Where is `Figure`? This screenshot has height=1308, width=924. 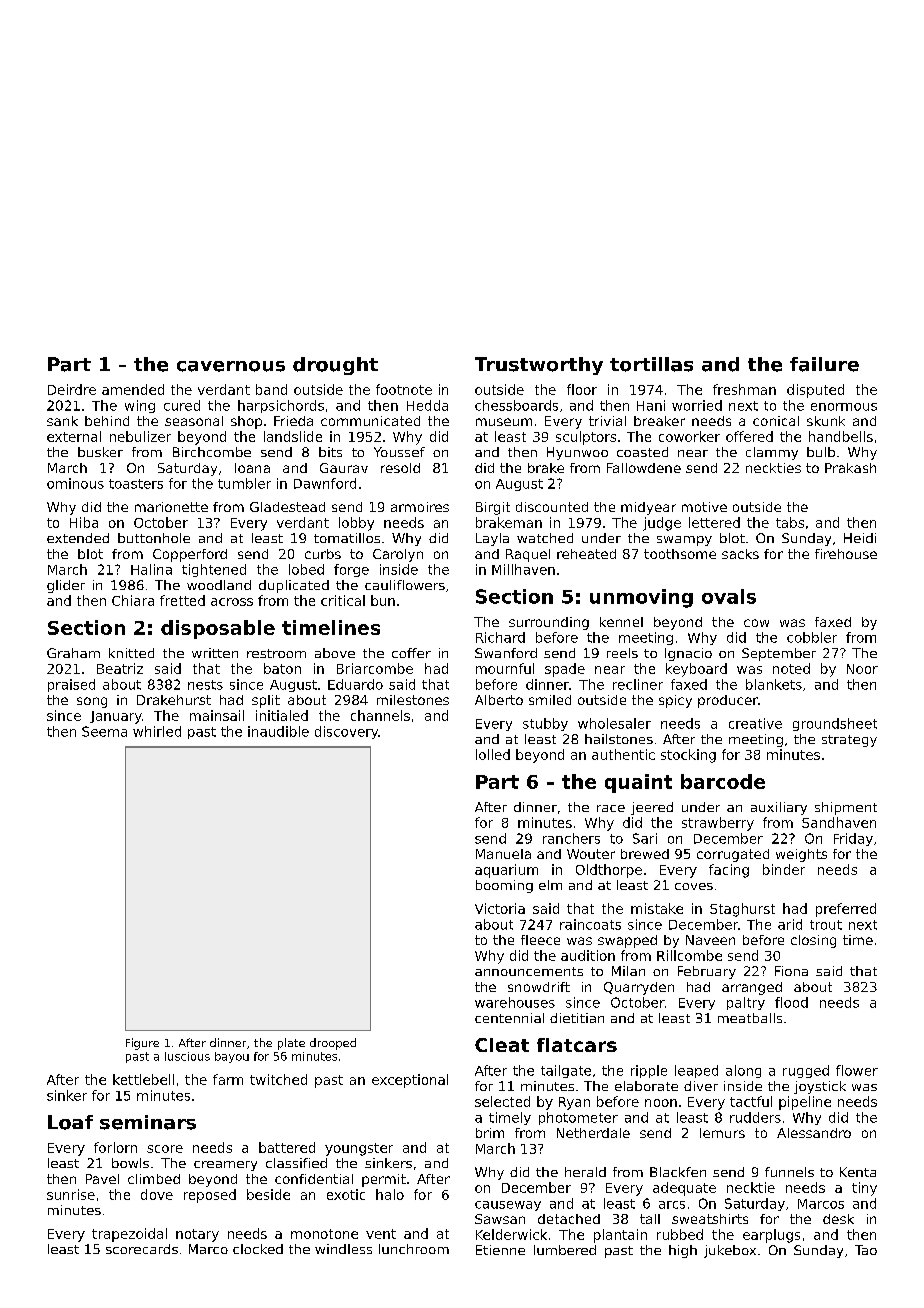
Figure is located at coordinates (142, 1044).
